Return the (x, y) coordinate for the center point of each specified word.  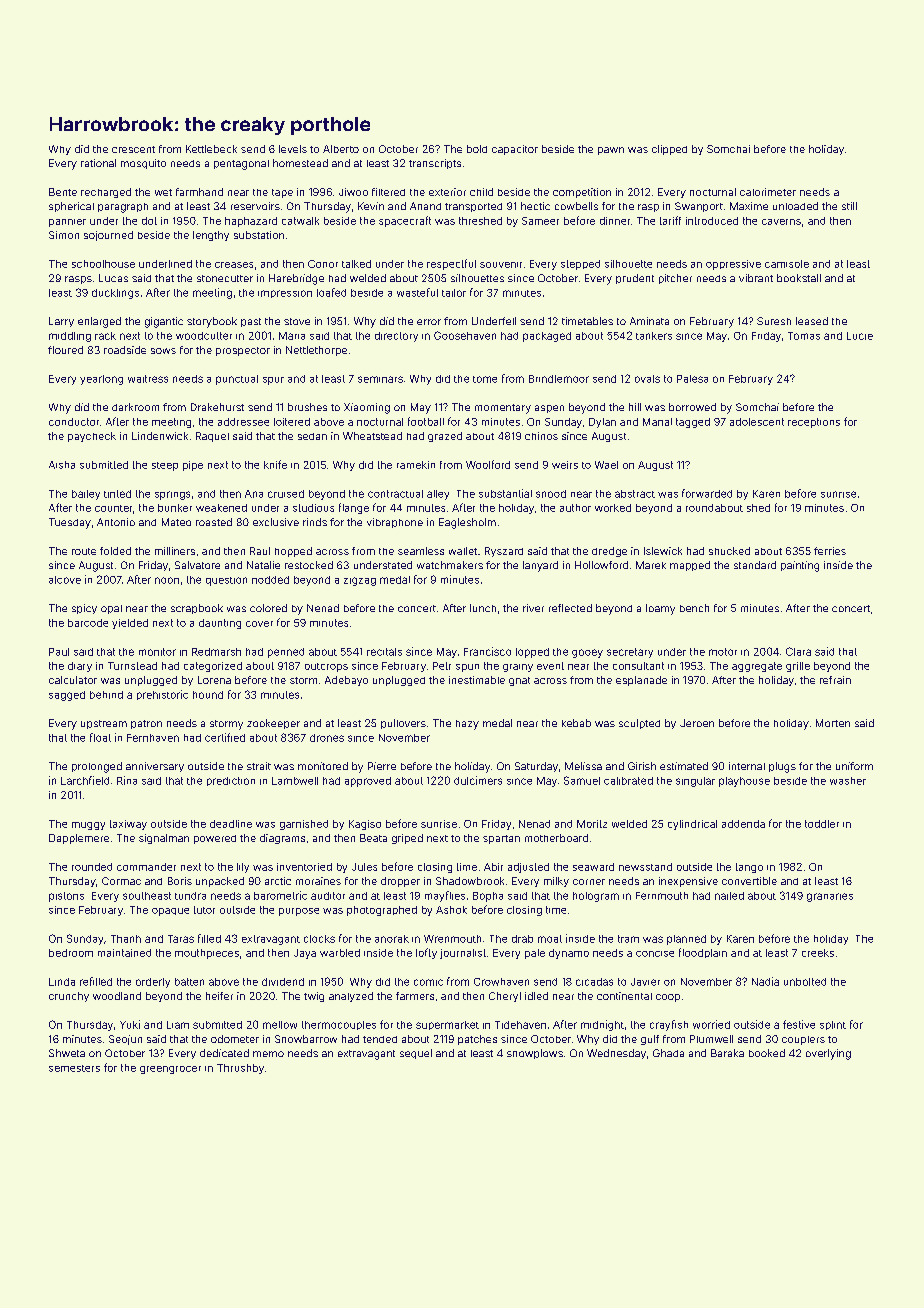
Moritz (592, 824)
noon (167, 580)
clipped (669, 150)
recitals (384, 652)
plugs (782, 767)
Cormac (121, 881)
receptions (814, 423)
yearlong (101, 380)
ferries (830, 551)
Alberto (341, 149)
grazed (445, 437)
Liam (178, 1025)
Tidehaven (520, 1025)
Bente (63, 192)
